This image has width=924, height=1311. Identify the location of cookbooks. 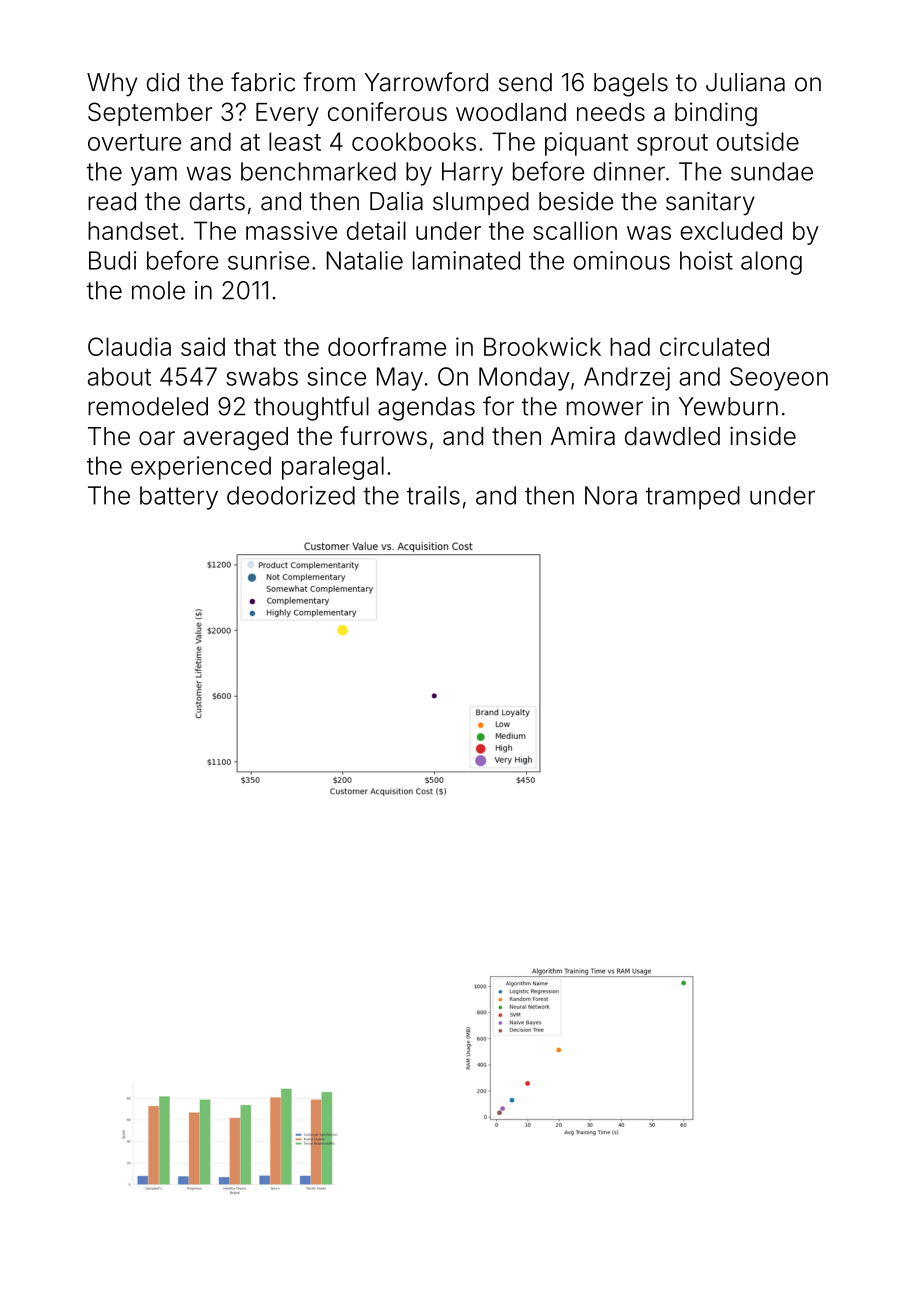
(414, 141).
